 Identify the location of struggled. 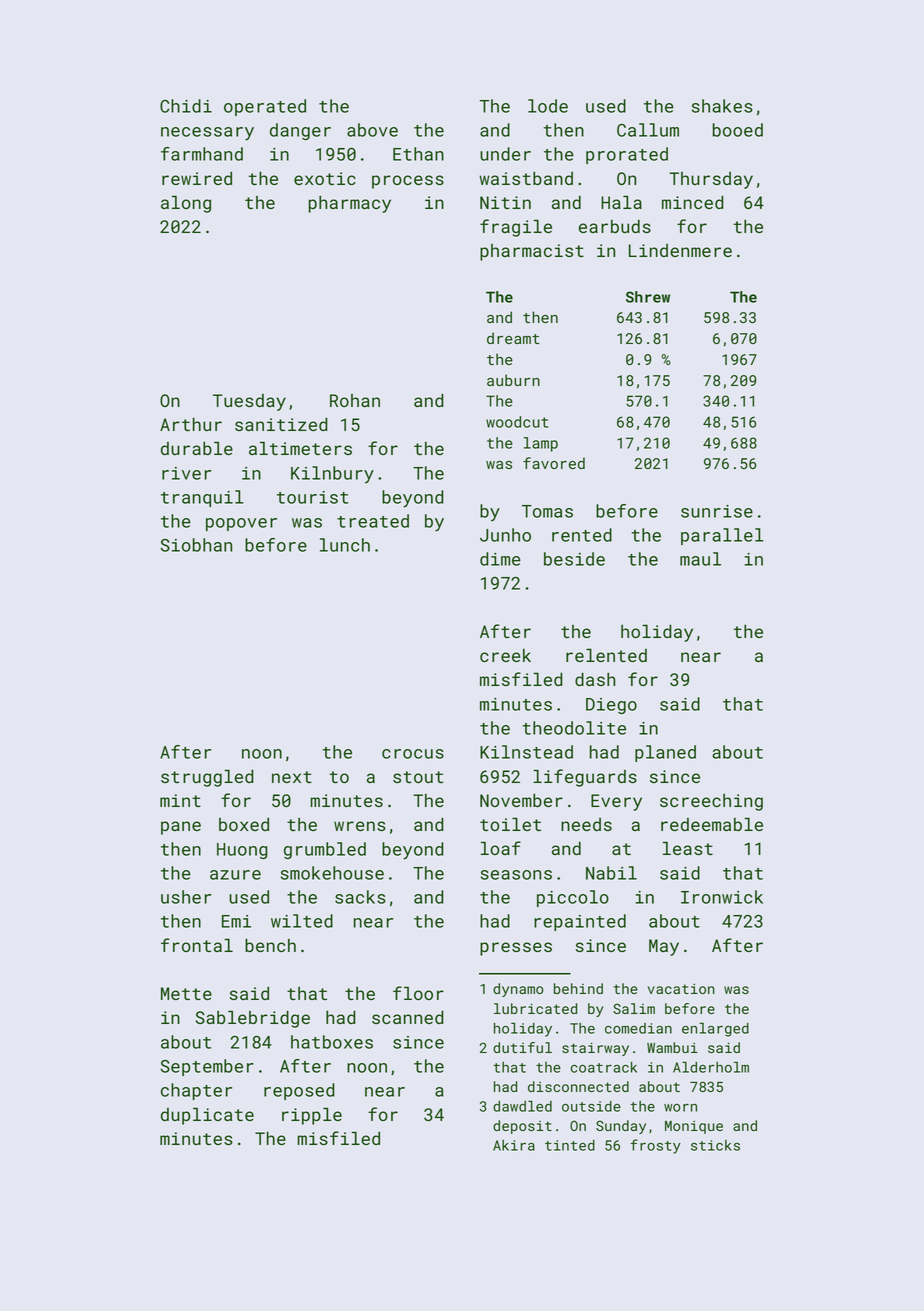
(207, 778).
